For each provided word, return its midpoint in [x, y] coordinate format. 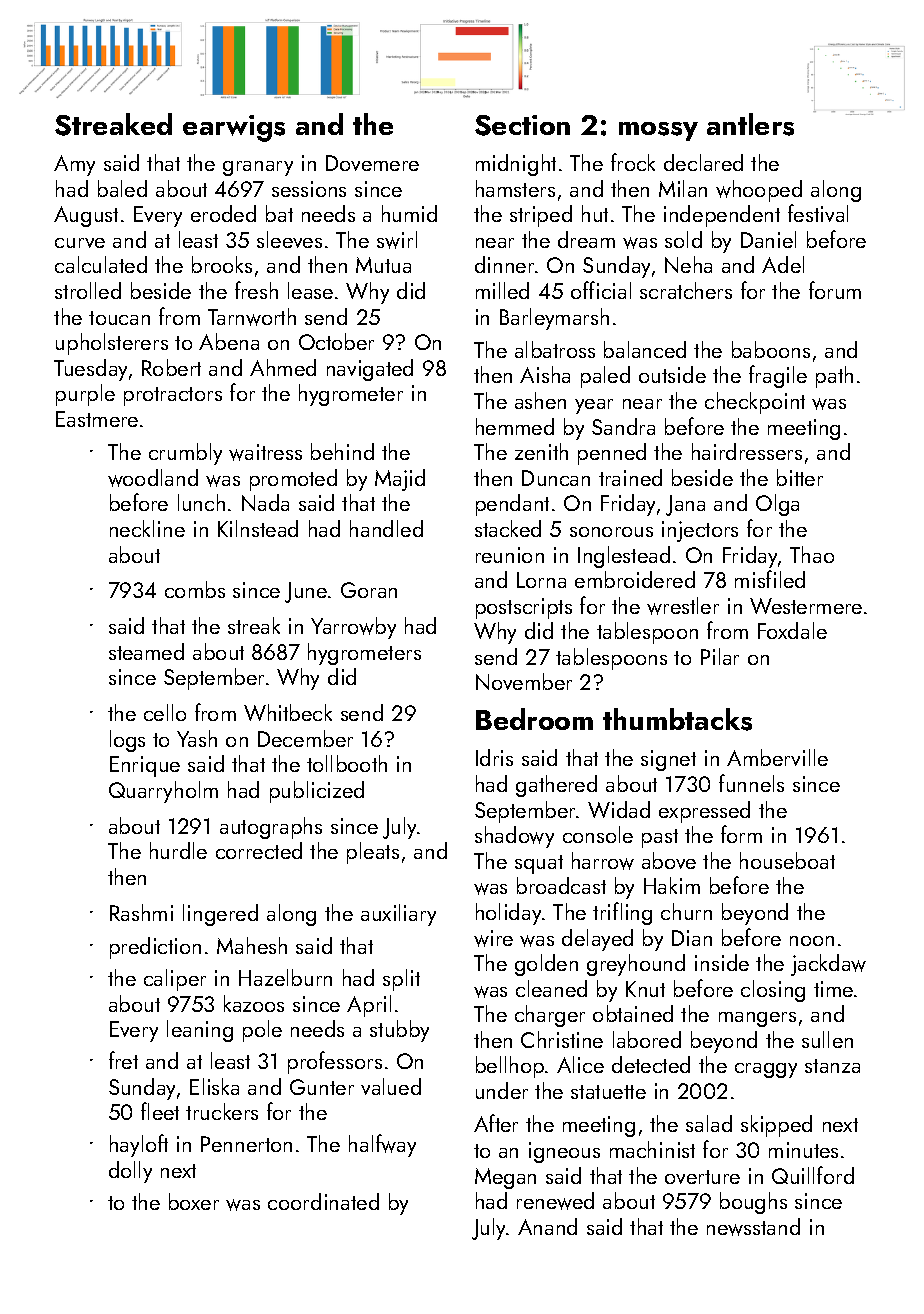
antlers [750, 124]
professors [335, 1062]
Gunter [322, 1087]
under [502, 1090]
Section [522, 125]
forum [835, 290]
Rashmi [141, 912]
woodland [153, 478]
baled [122, 188]
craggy [766, 1070]
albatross [555, 349]
